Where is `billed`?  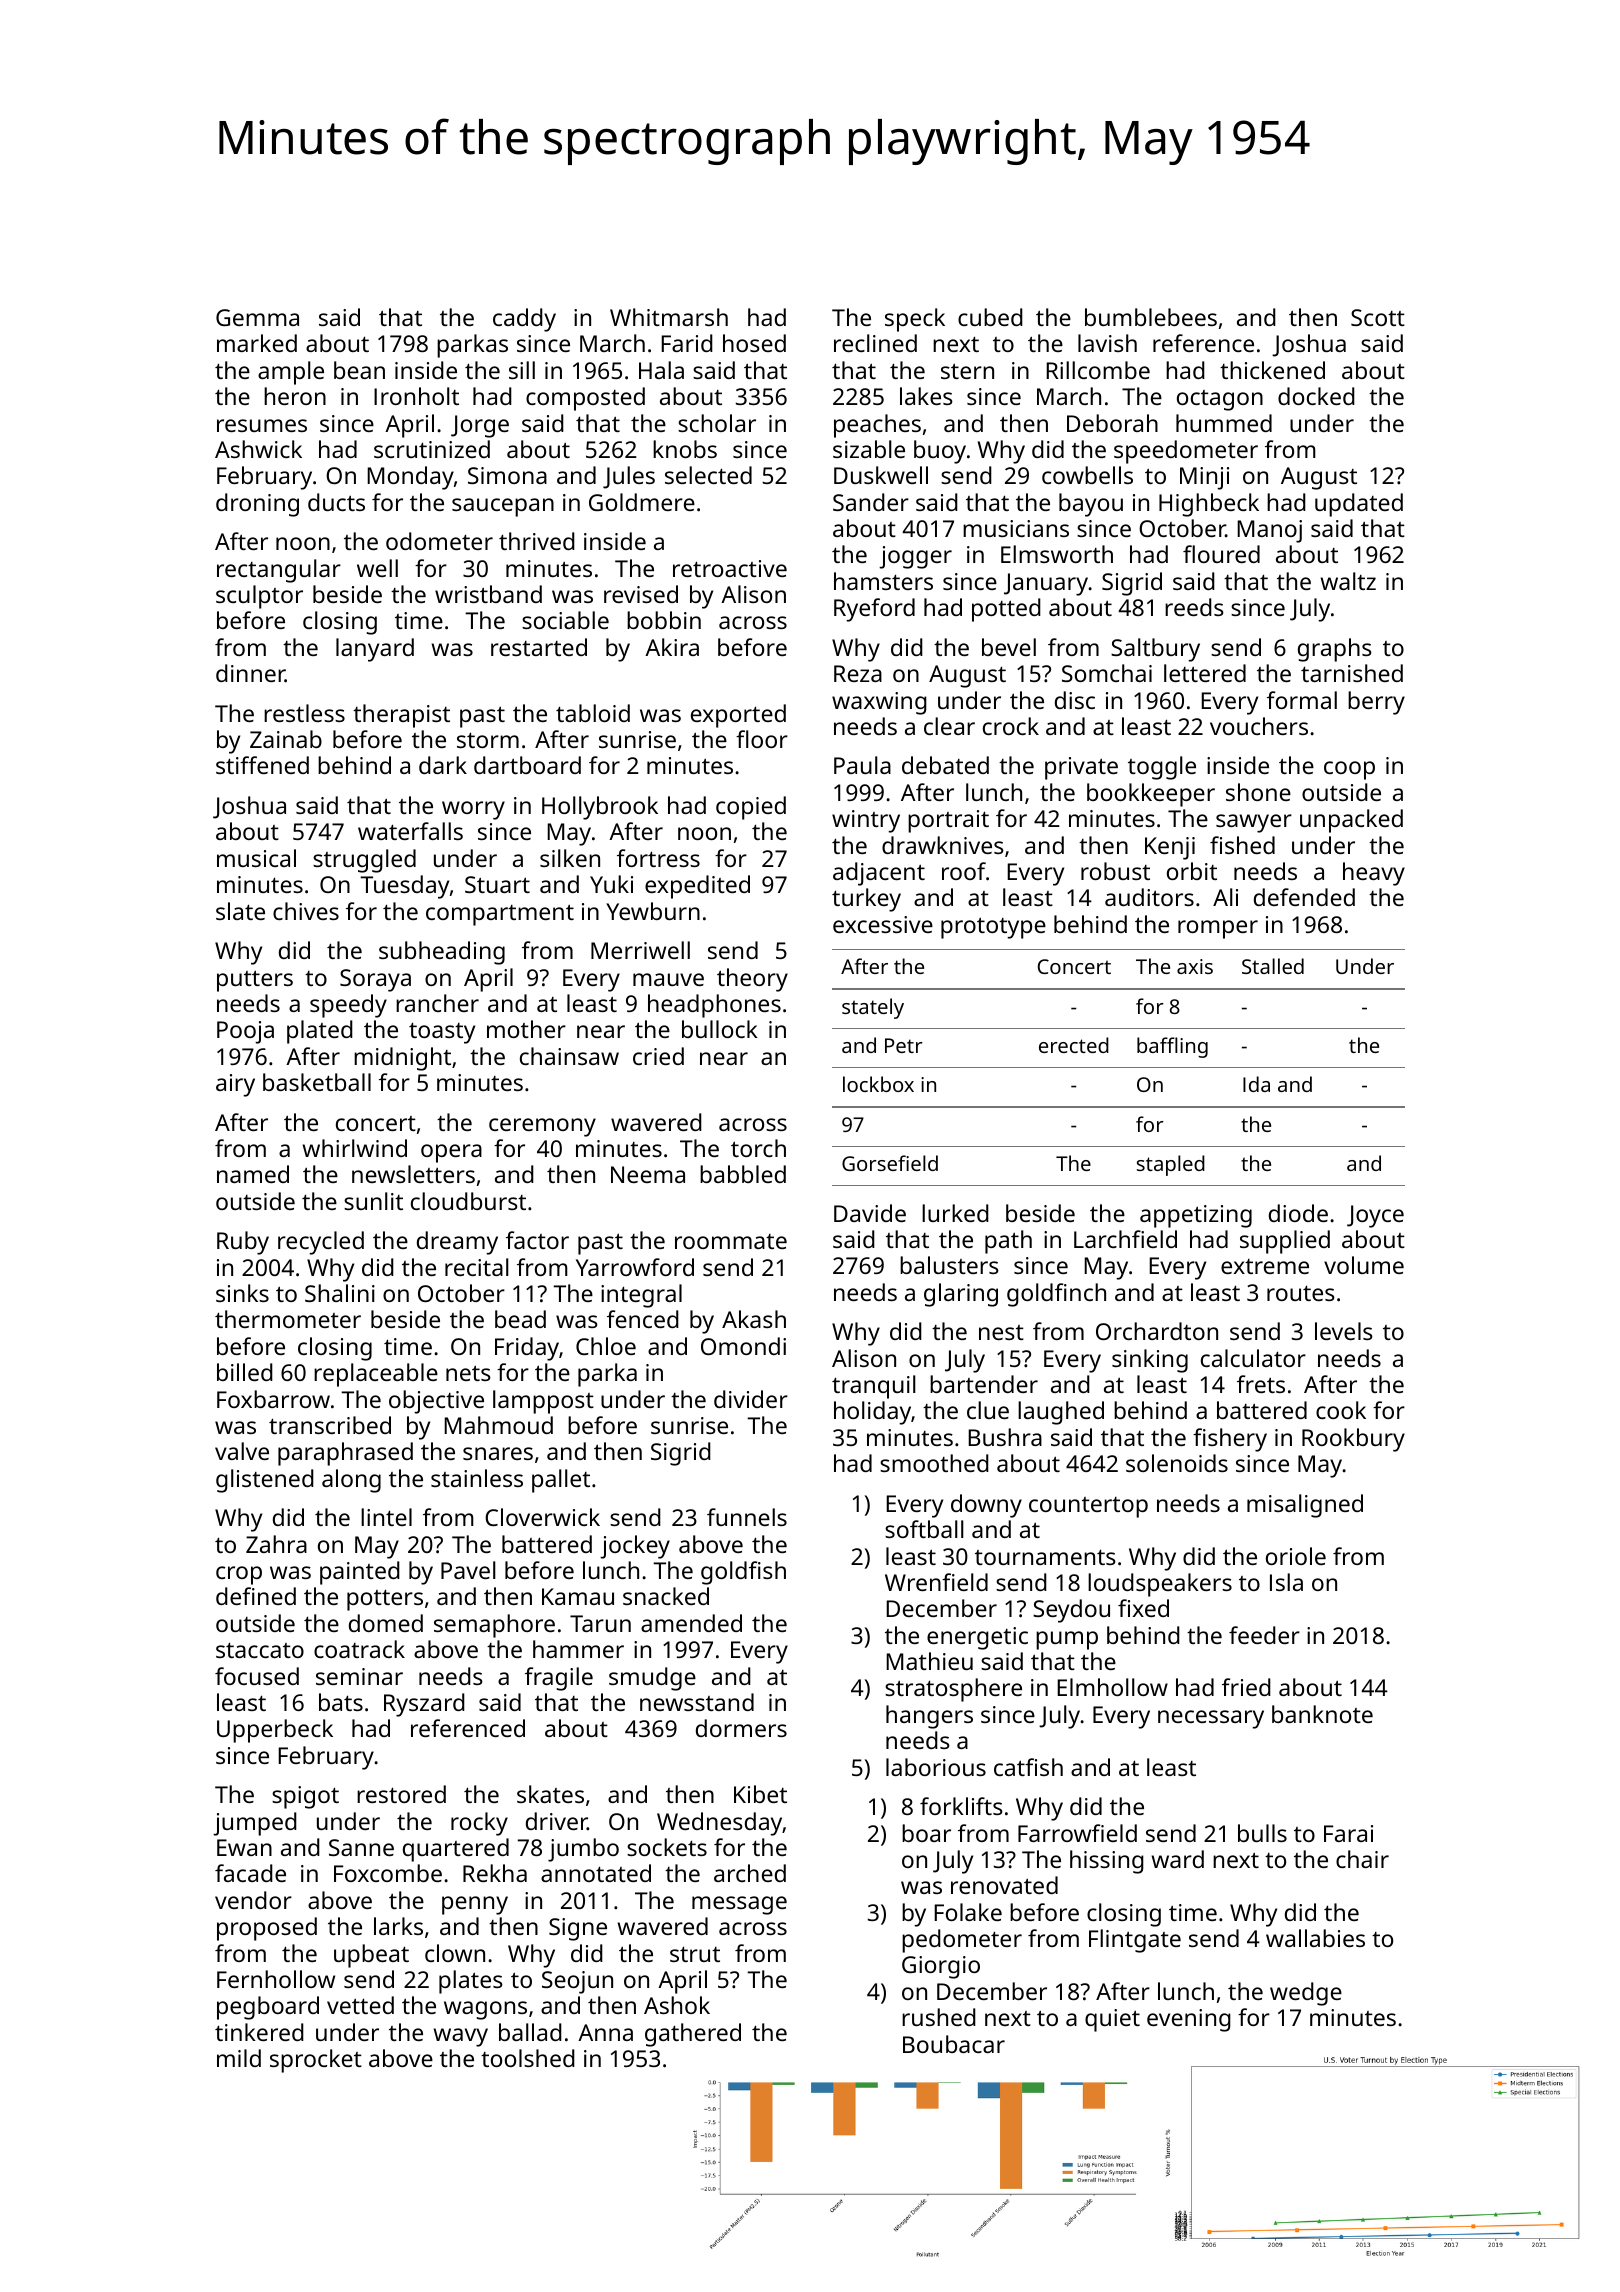 billed is located at coordinates (245, 1372).
